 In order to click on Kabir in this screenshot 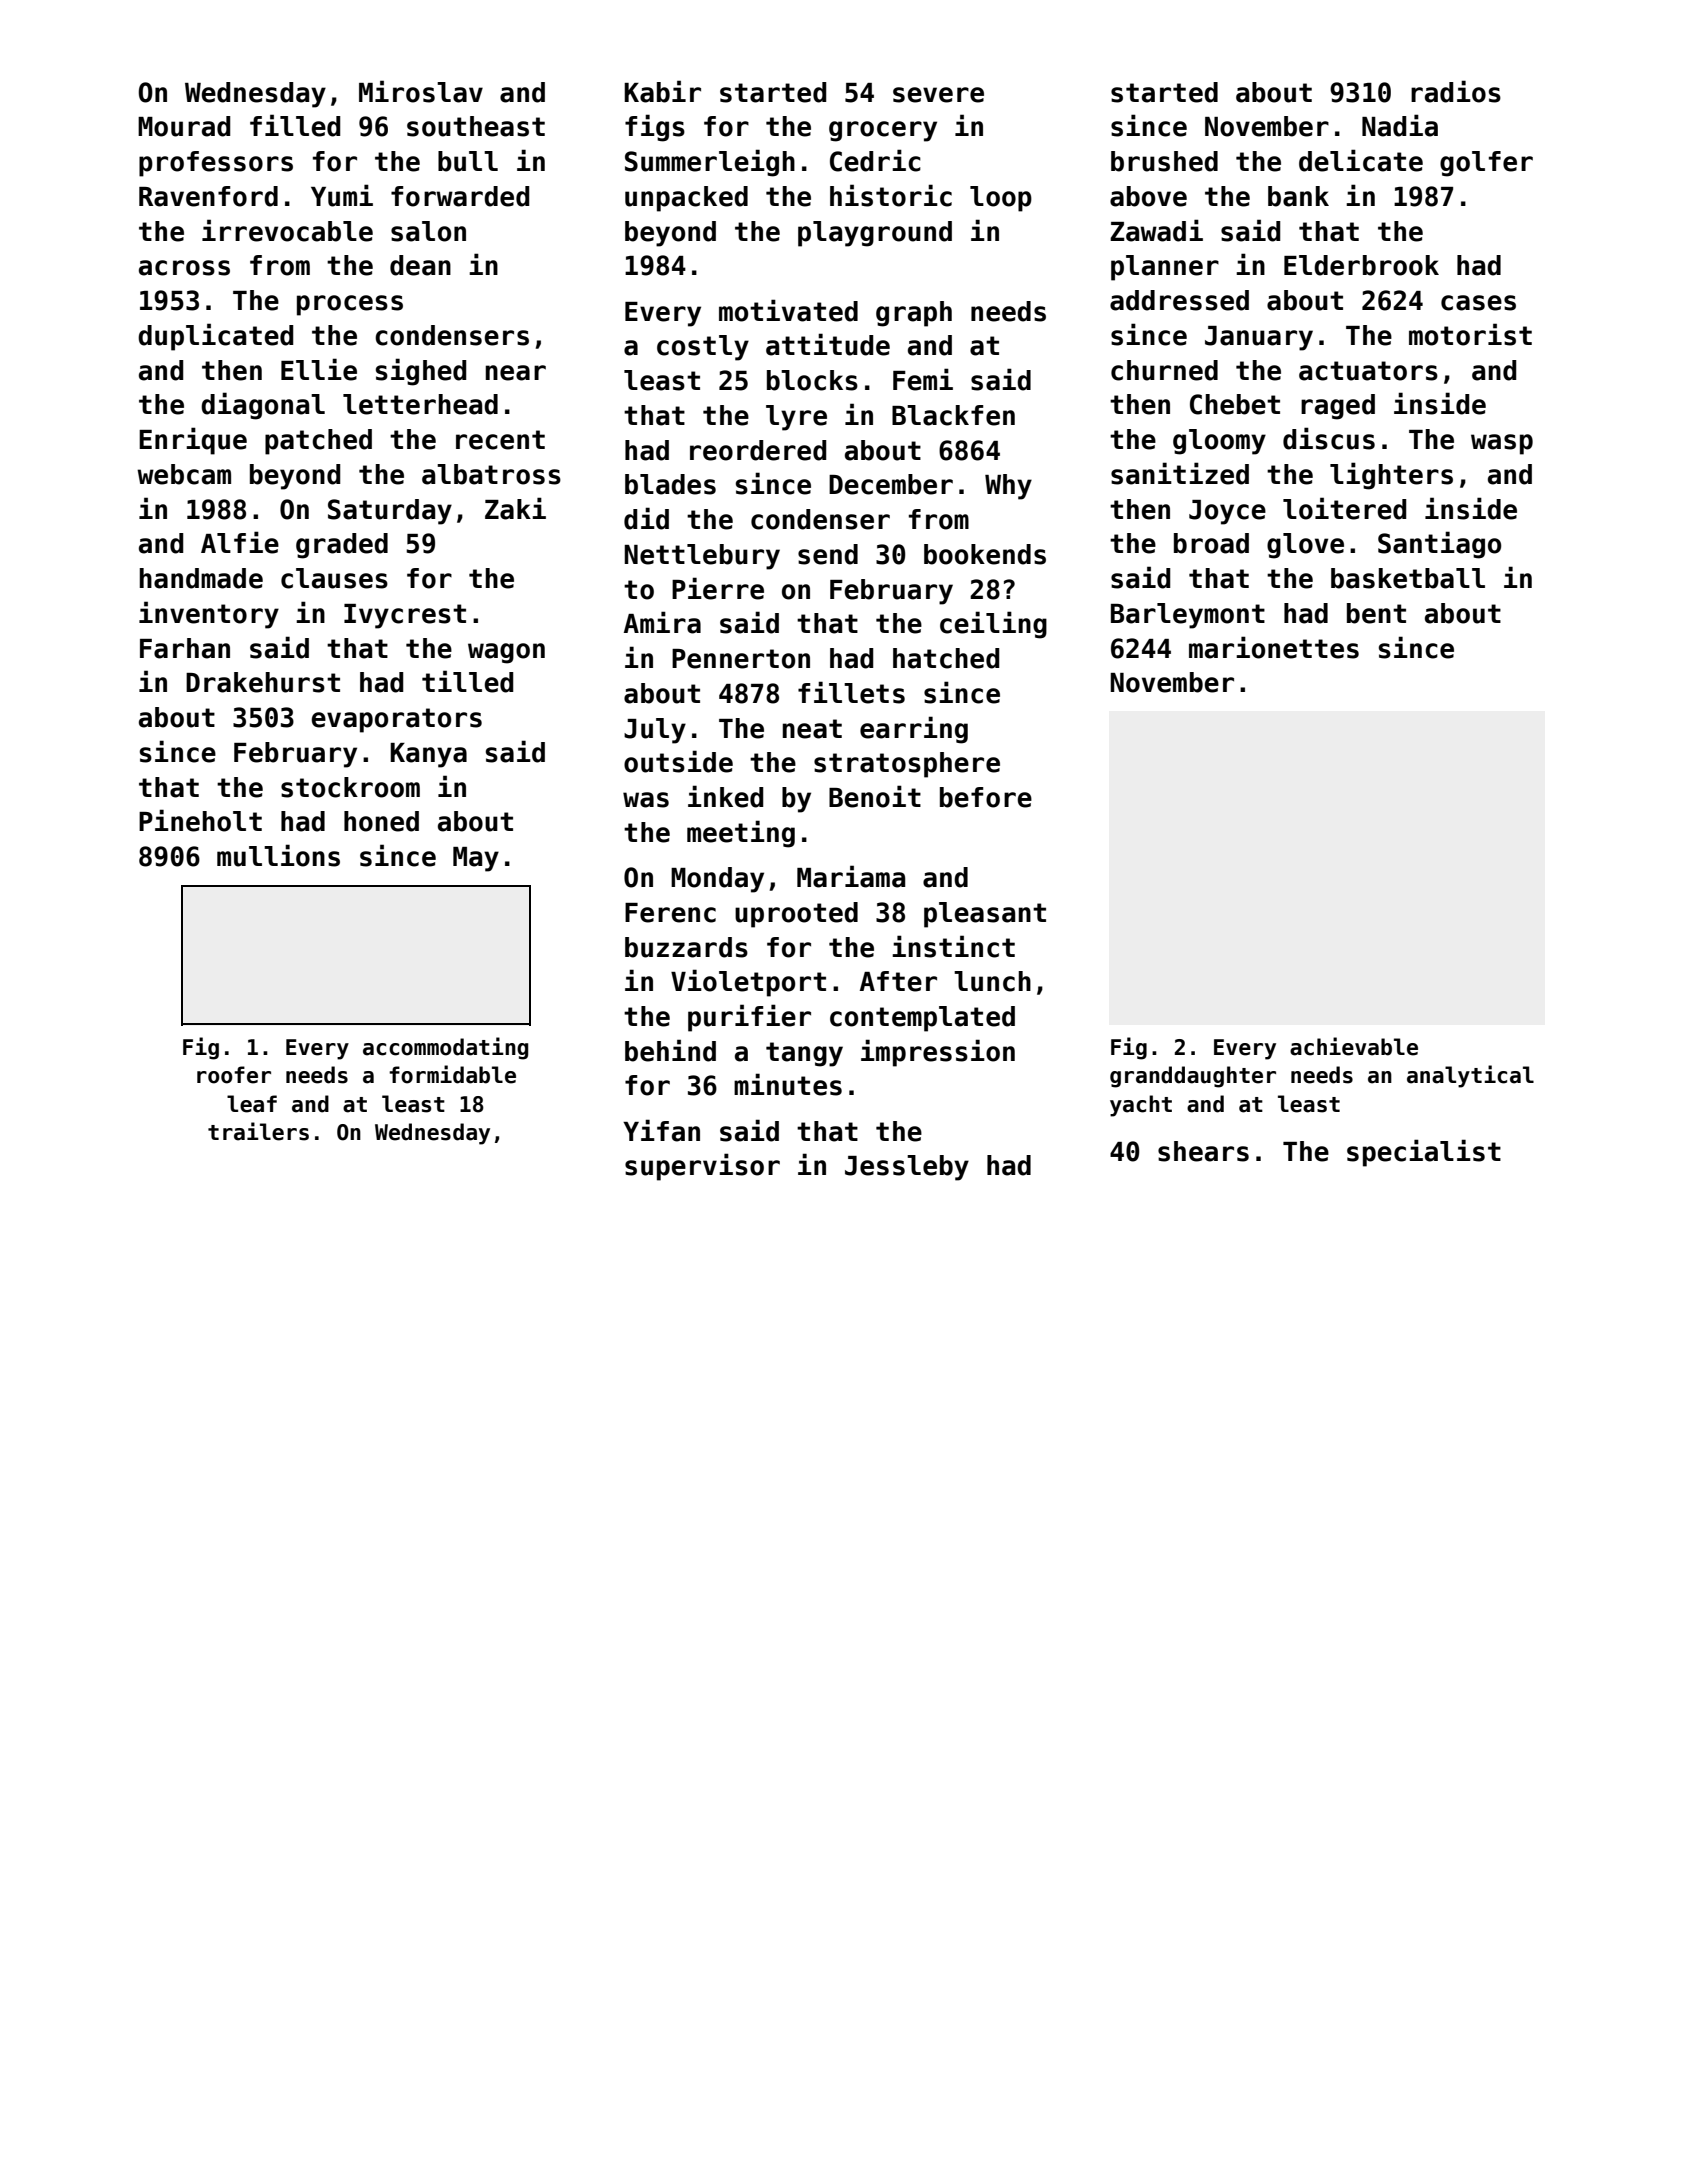, I will do `click(662, 91)`.
